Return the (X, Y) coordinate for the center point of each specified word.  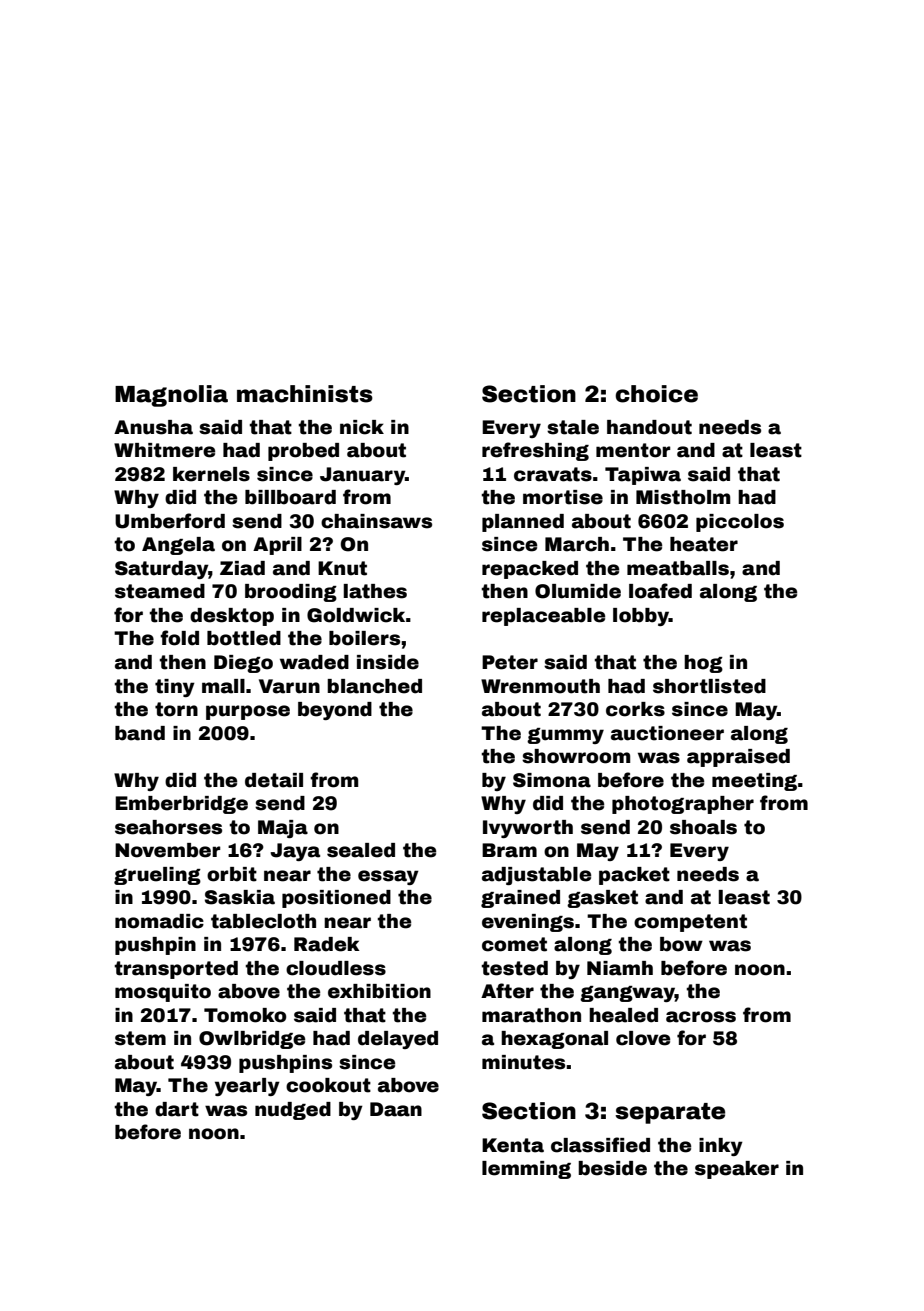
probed (303, 452)
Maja (283, 829)
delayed (398, 1040)
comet (514, 944)
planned (523, 523)
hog (703, 664)
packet (634, 876)
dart (177, 1109)
